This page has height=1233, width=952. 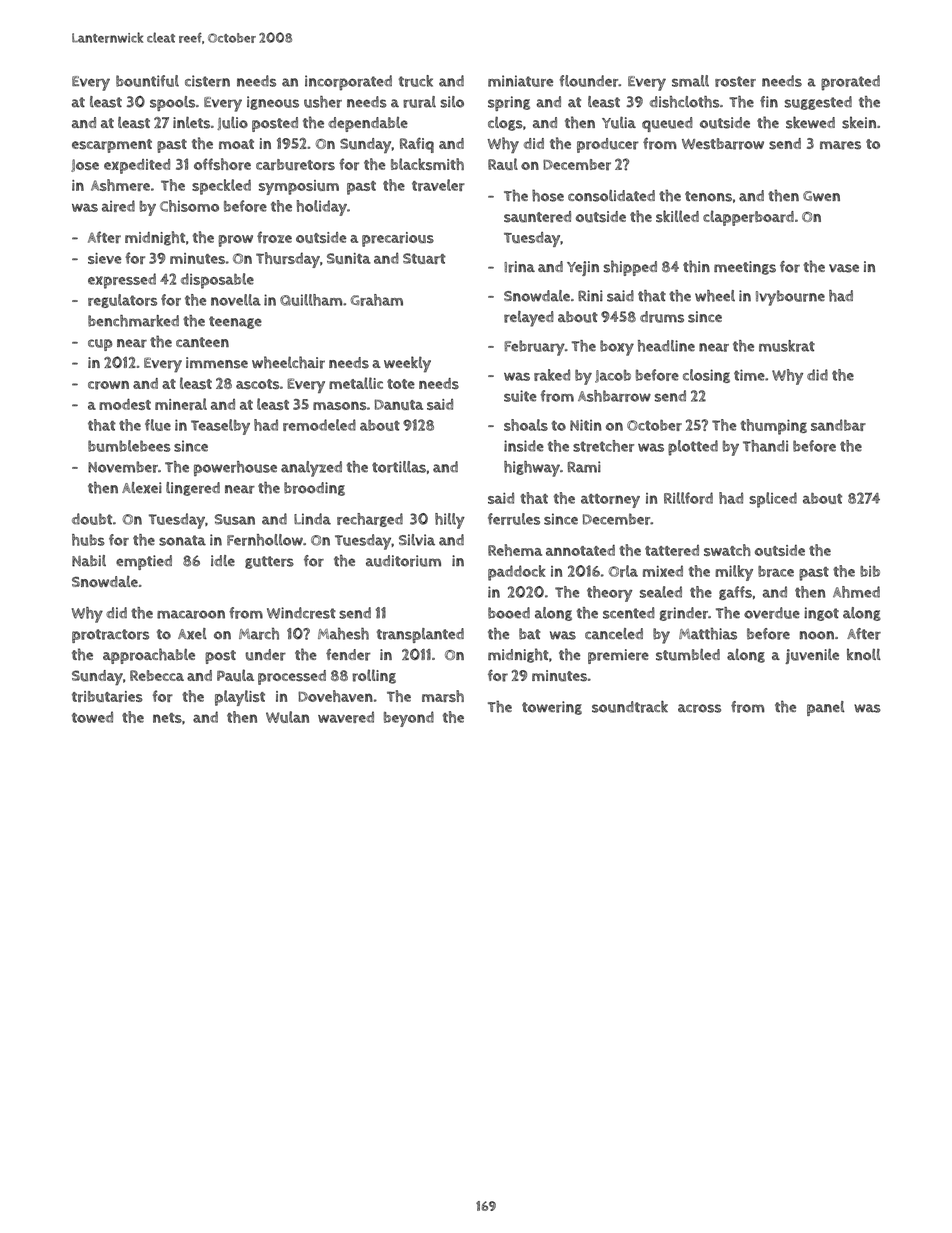 I want to click on booed, so click(x=509, y=613).
